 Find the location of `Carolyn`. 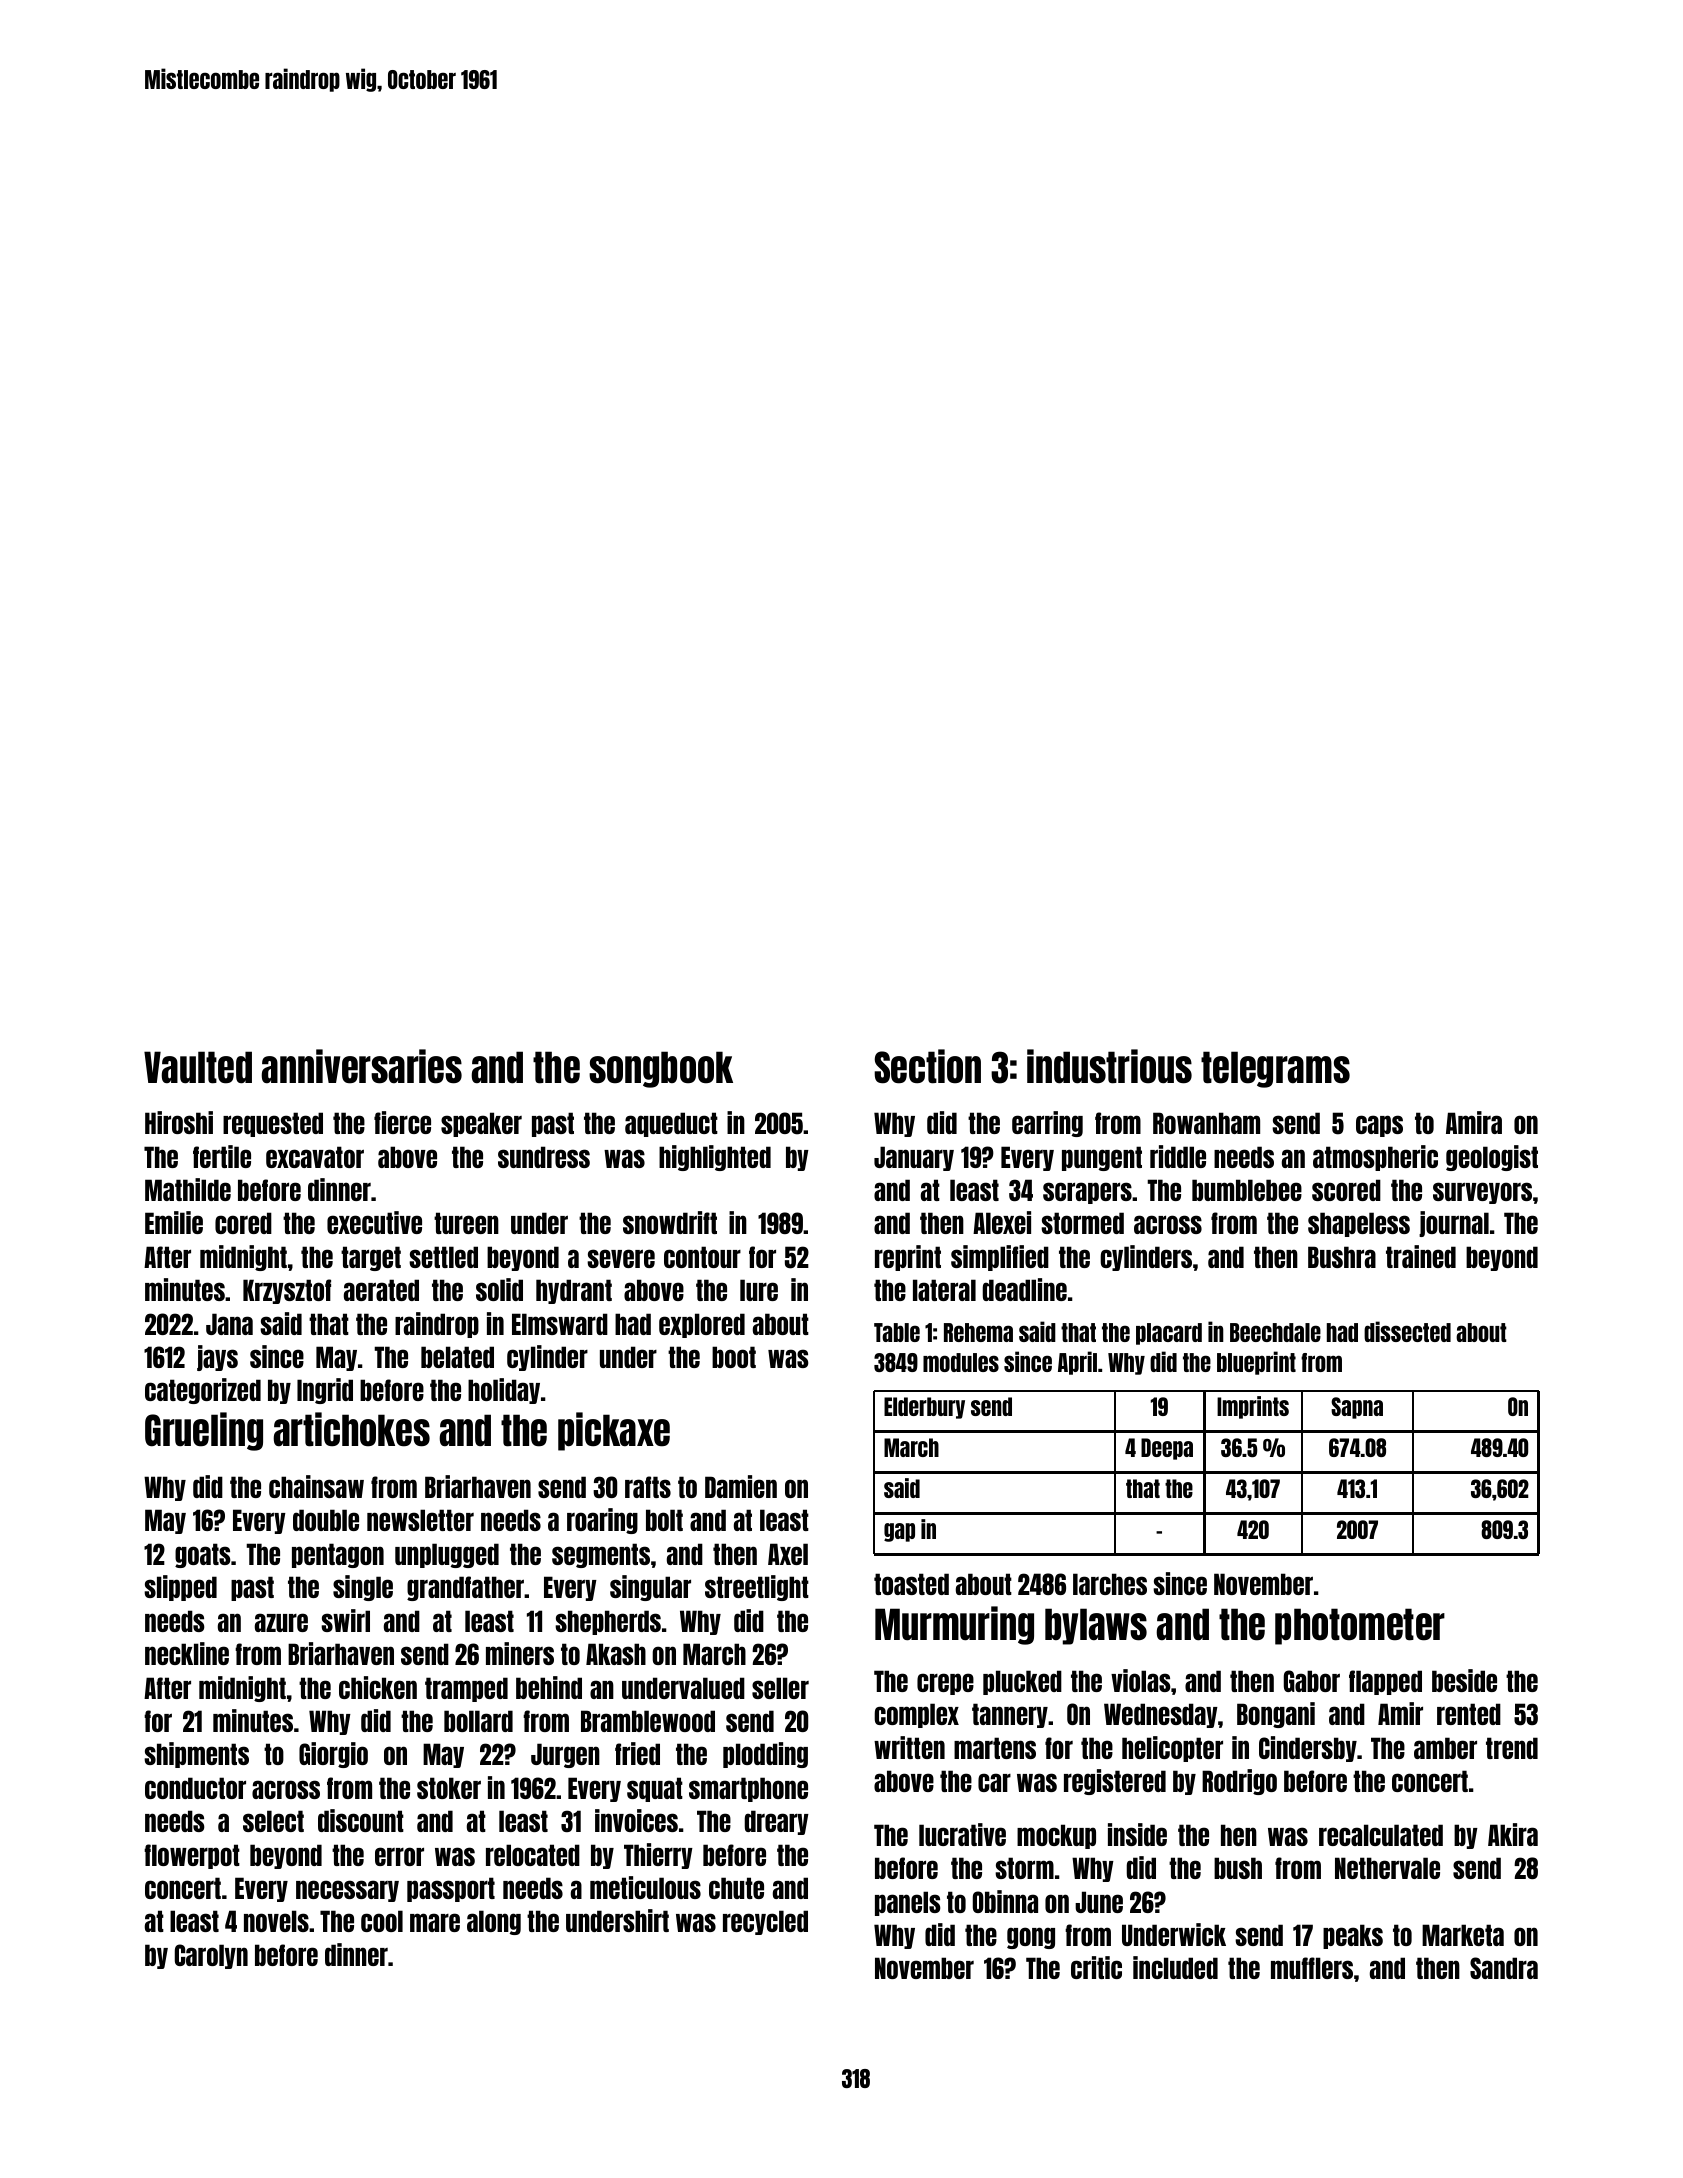

Carolyn is located at coordinates (211, 1956).
